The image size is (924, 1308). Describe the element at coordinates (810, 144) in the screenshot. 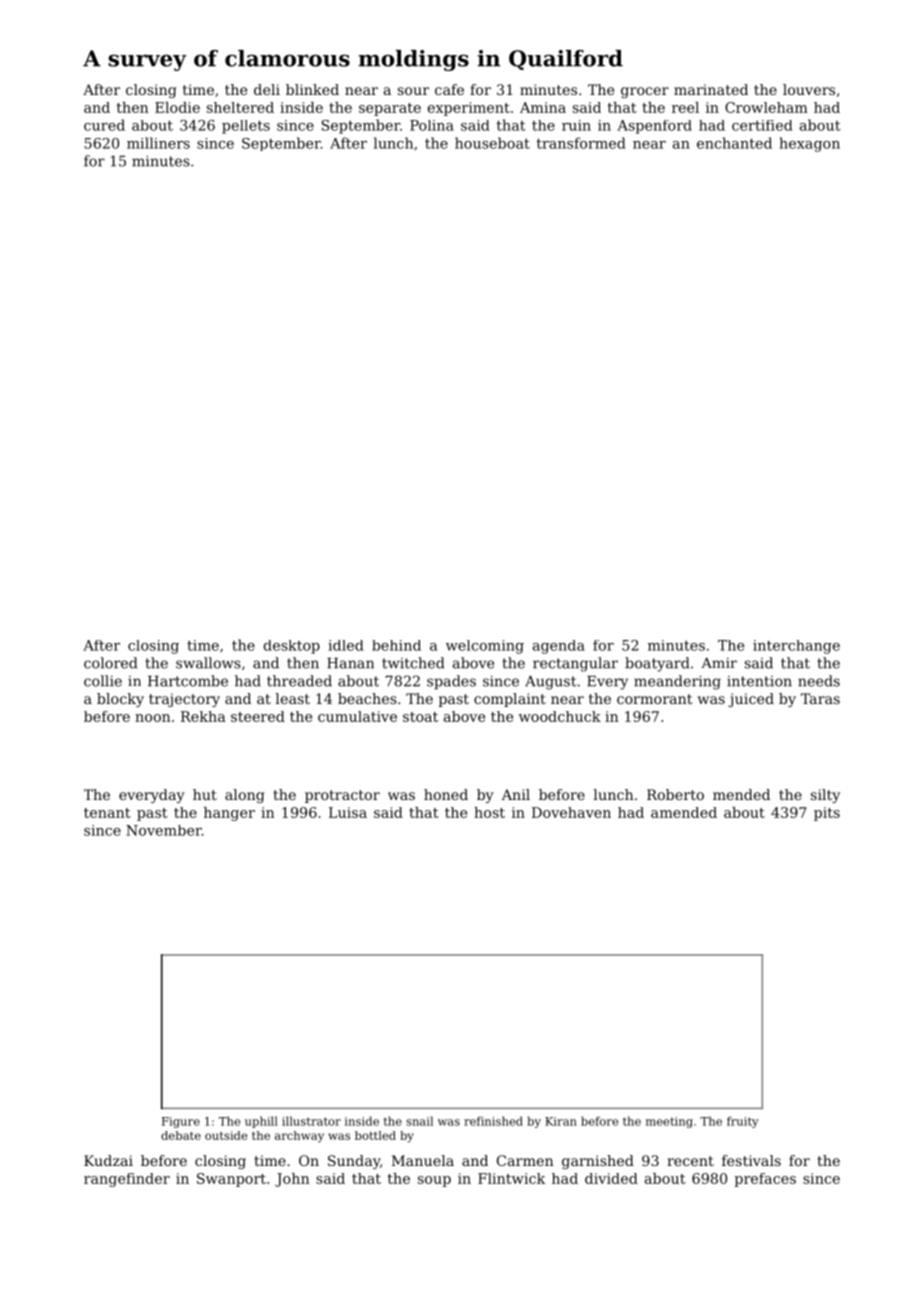

I see `hexagon` at that location.
